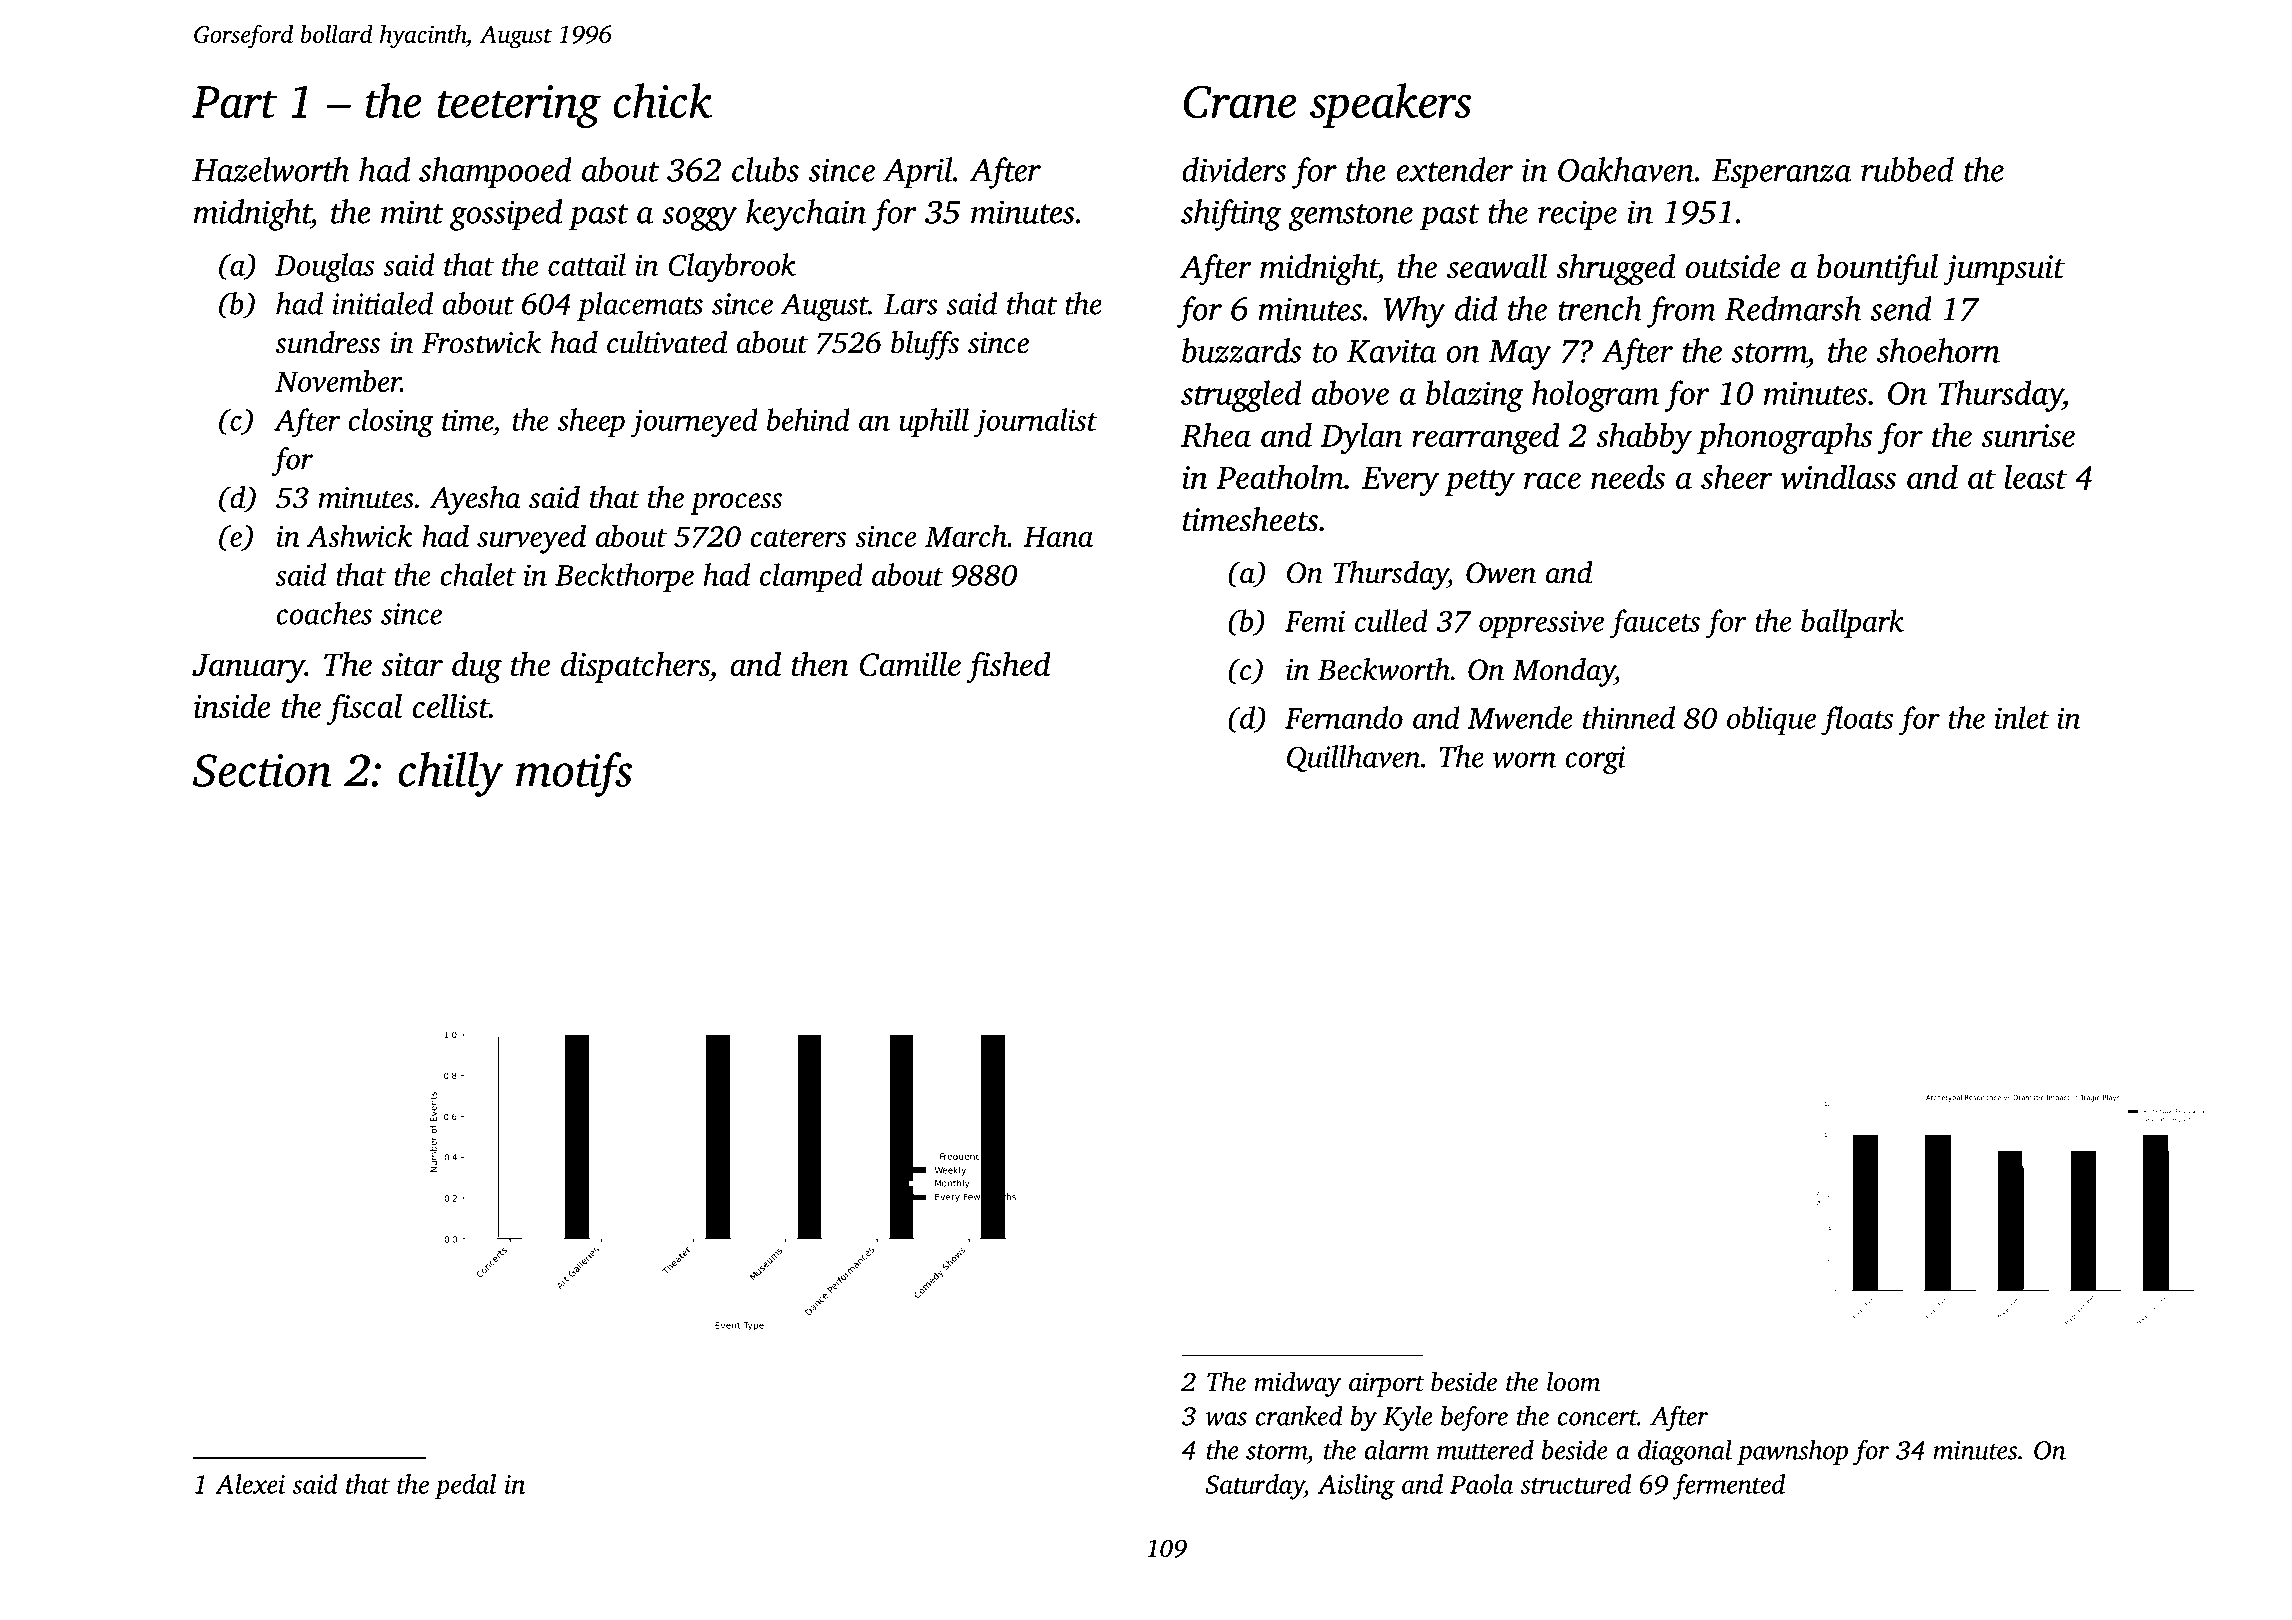 This image has width=2292, height=1620. What do you see at coordinates (1907, 169) in the image?
I see `rubbed` at bounding box center [1907, 169].
